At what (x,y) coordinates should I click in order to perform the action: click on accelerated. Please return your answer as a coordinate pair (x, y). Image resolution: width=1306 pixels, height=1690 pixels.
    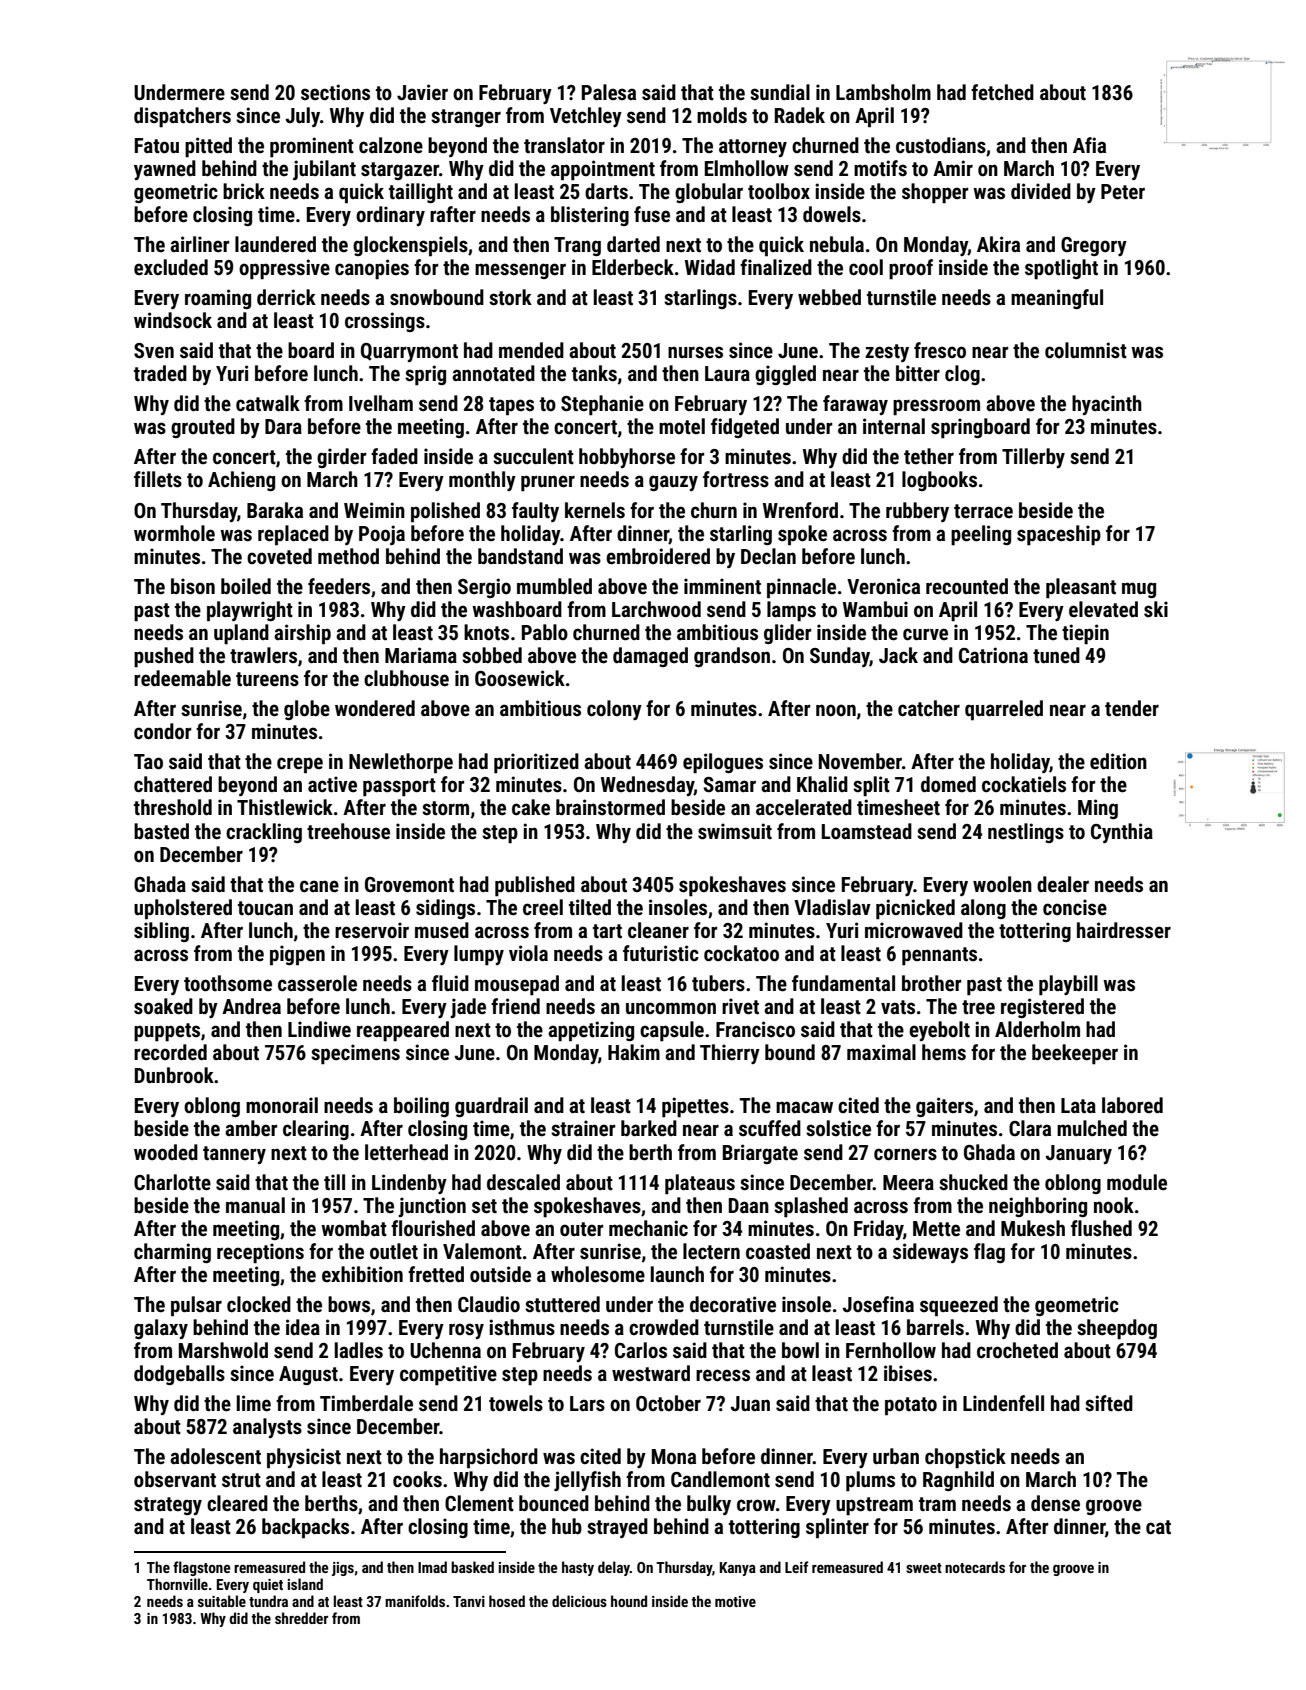
    Looking at the image, I should click on (804, 807).
